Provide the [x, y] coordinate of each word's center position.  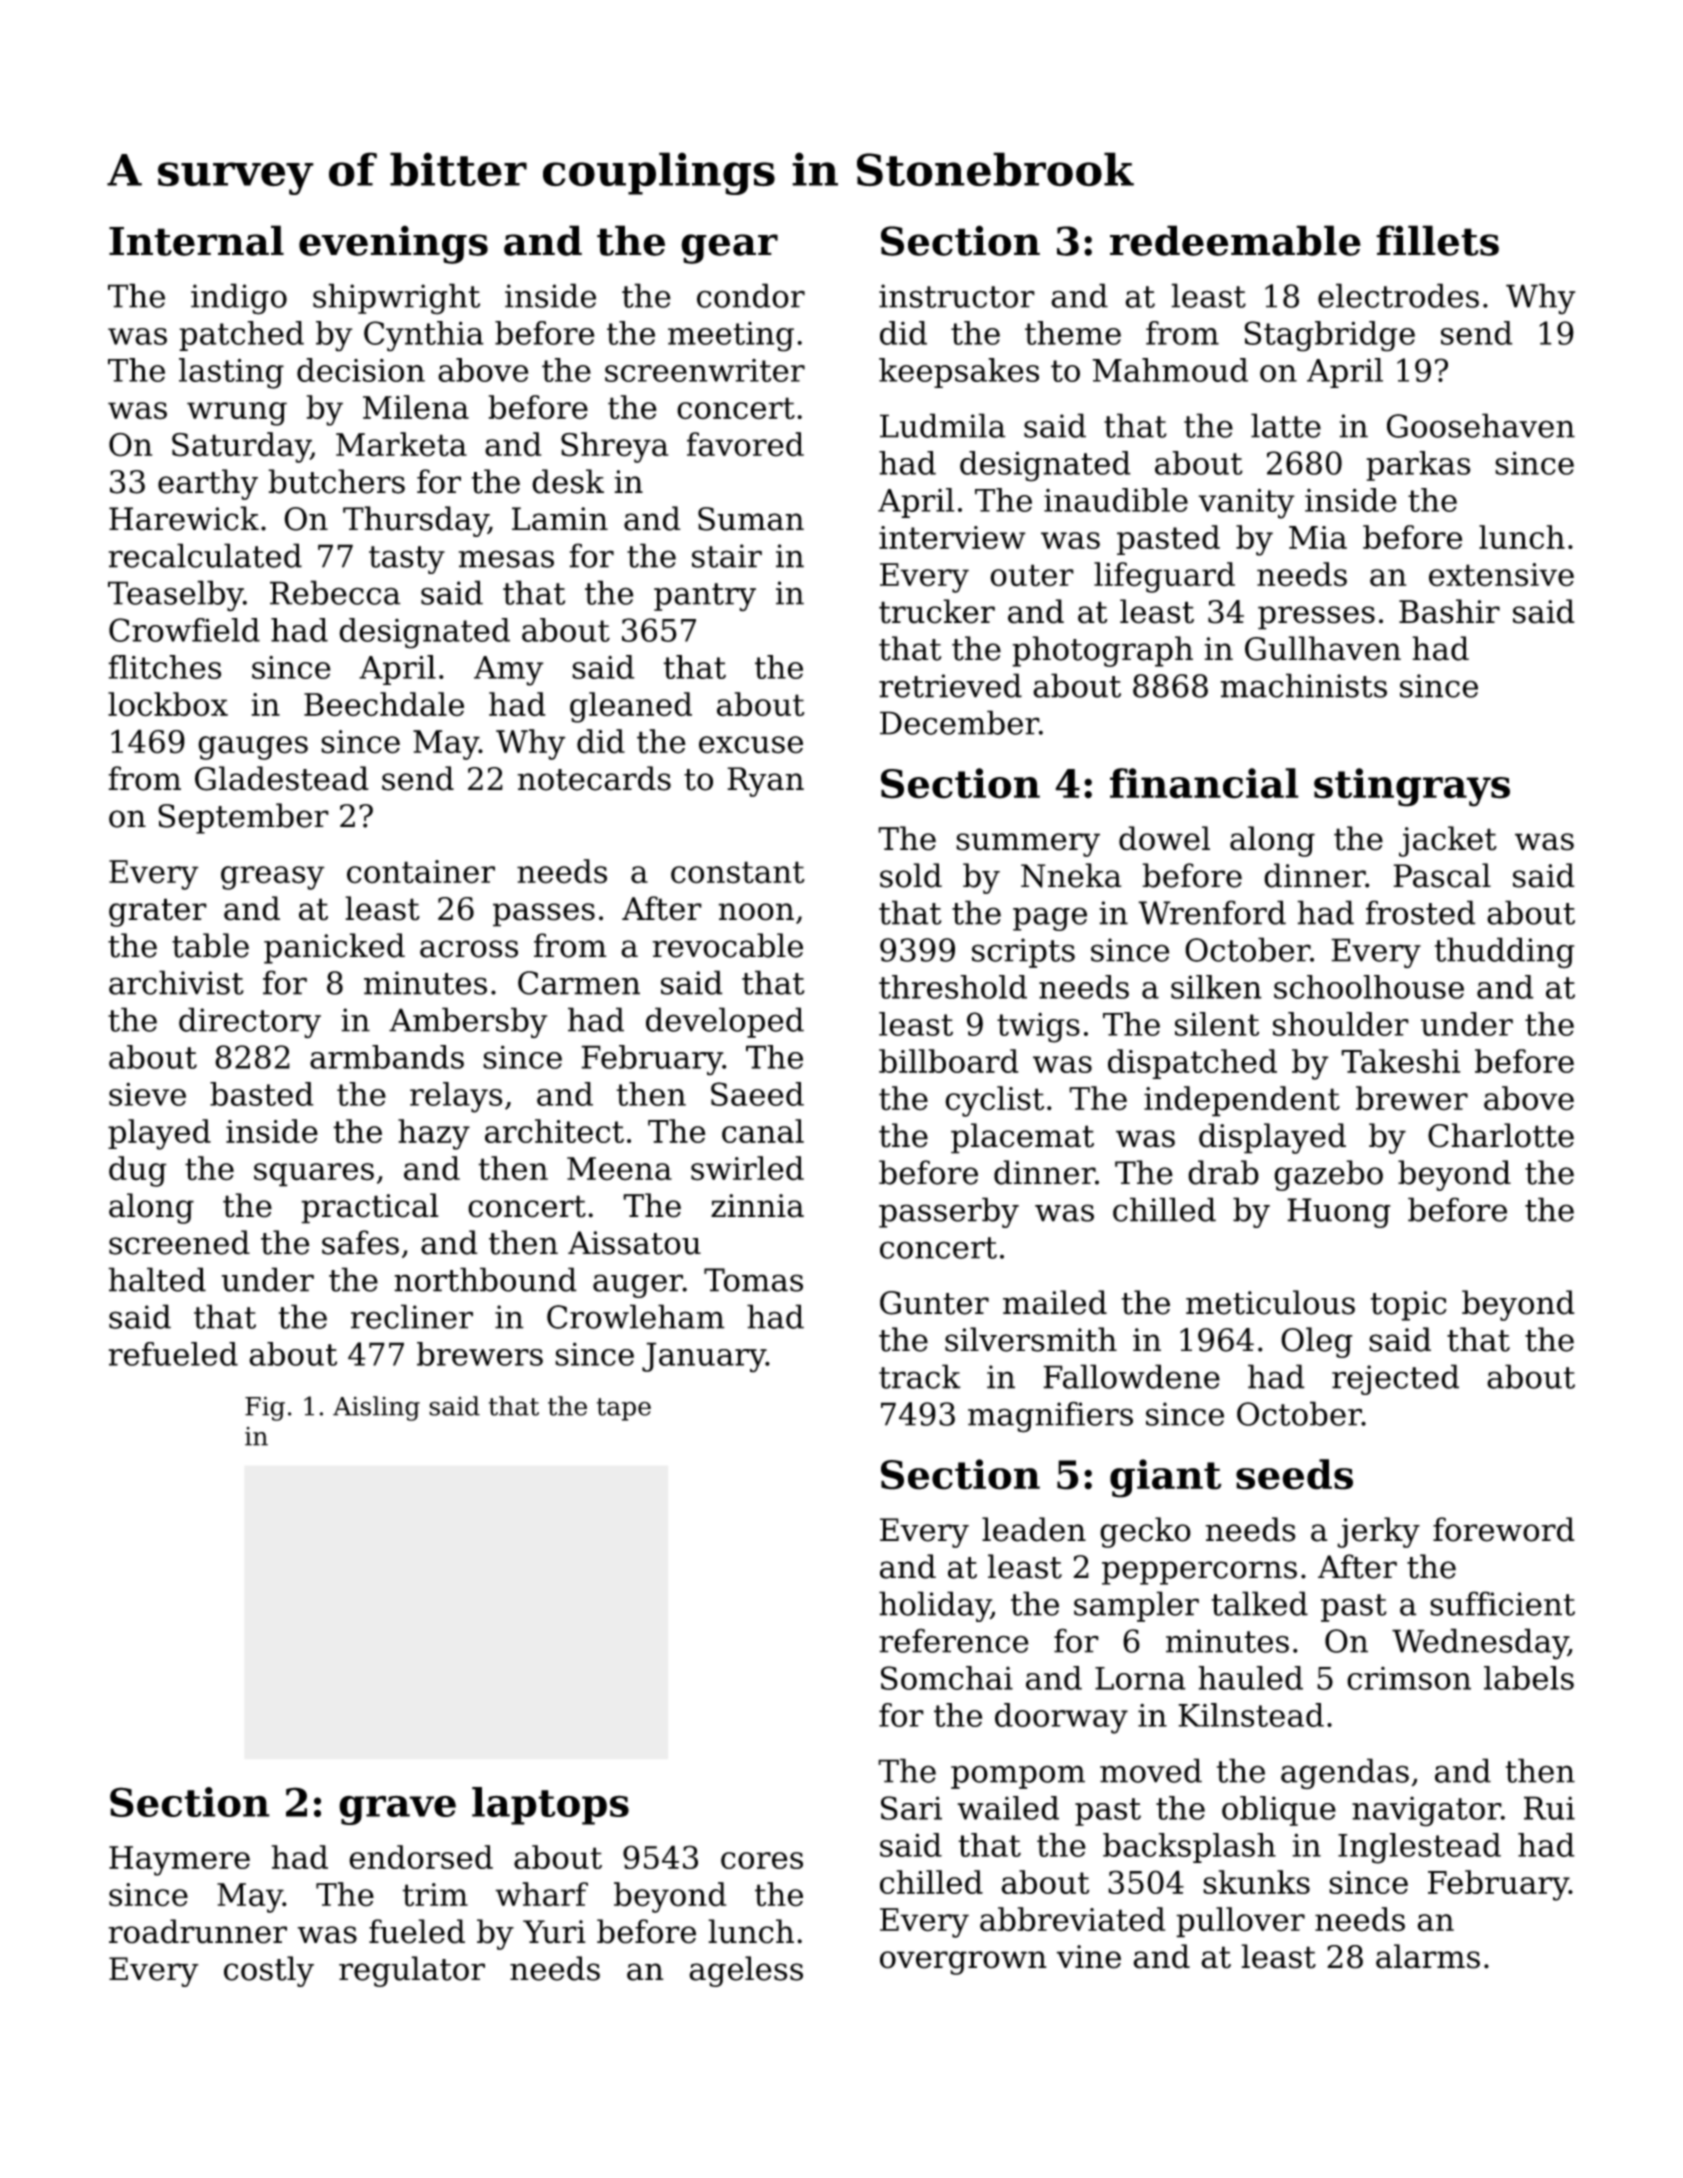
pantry [705, 597]
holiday [935, 1606]
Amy [509, 671]
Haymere [179, 1861]
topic [1408, 1306]
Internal [196, 240]
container [421, 872]
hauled [1250, 1678]
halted [157, 1279]
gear [729, 249]
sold [911, 875]
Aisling [376, 1408]
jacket [1448, 841]
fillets [1437, 240]
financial [1204, 783]
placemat [1022, 1138]
